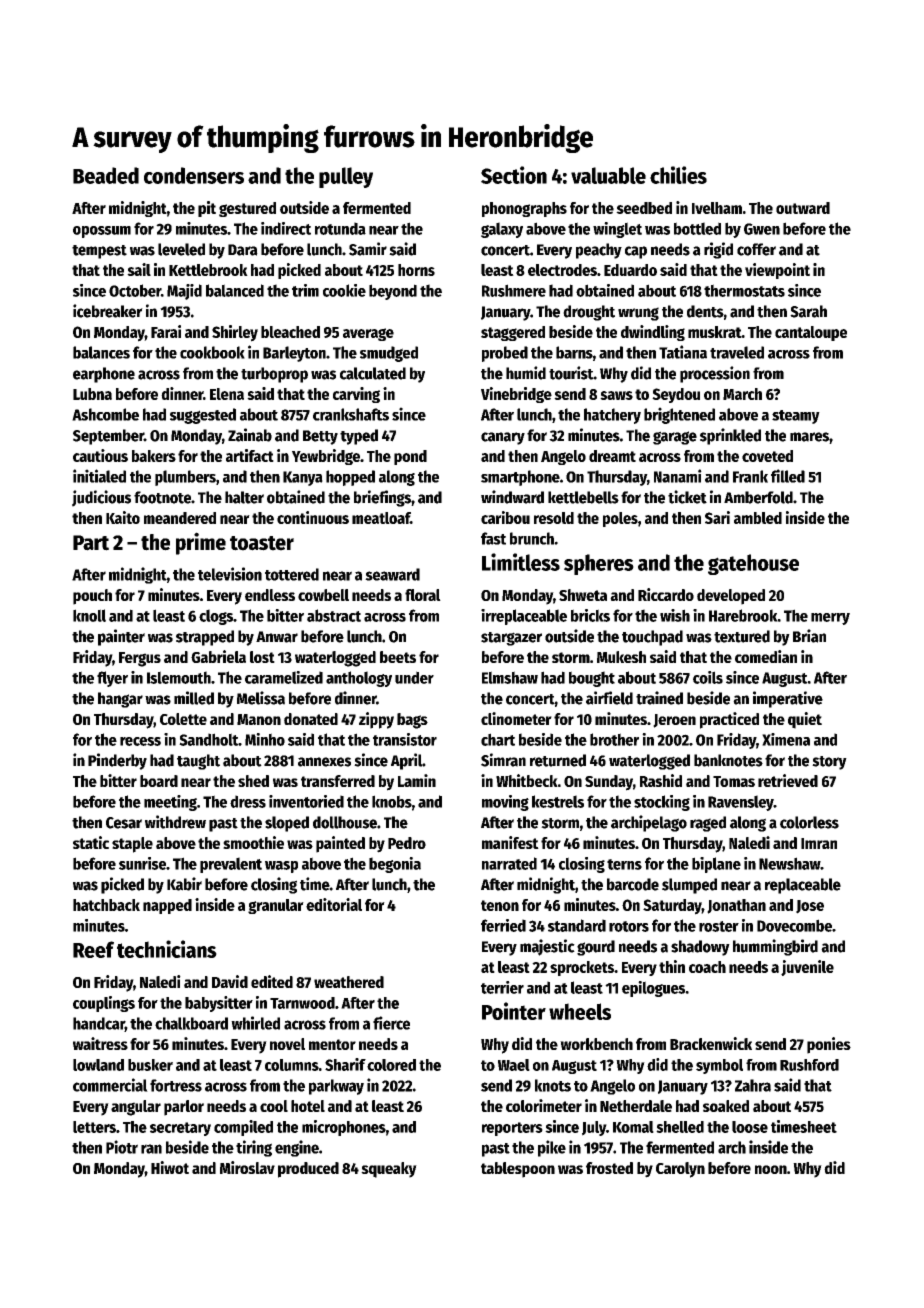 The image size is (924, 1308). Describe the element at coordinates (744, 290) in the screenshot. I see `thermostats` at that location.
